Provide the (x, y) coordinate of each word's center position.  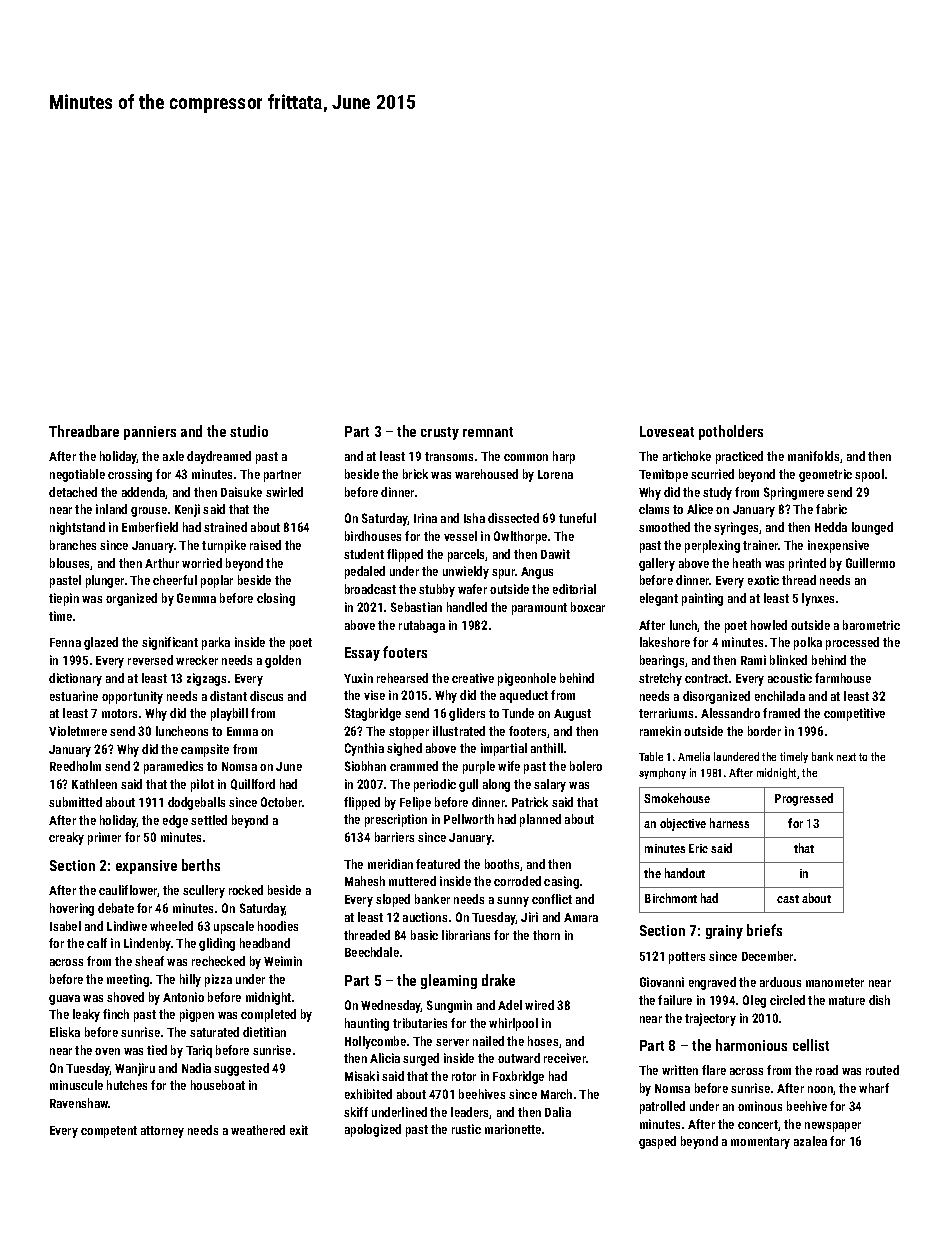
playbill (229, 714)
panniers (150, 433)
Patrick (530, 802)
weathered (258, 1130)
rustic (466, 1129)
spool (869, 475)
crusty (440, 433)
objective (683, 824)
